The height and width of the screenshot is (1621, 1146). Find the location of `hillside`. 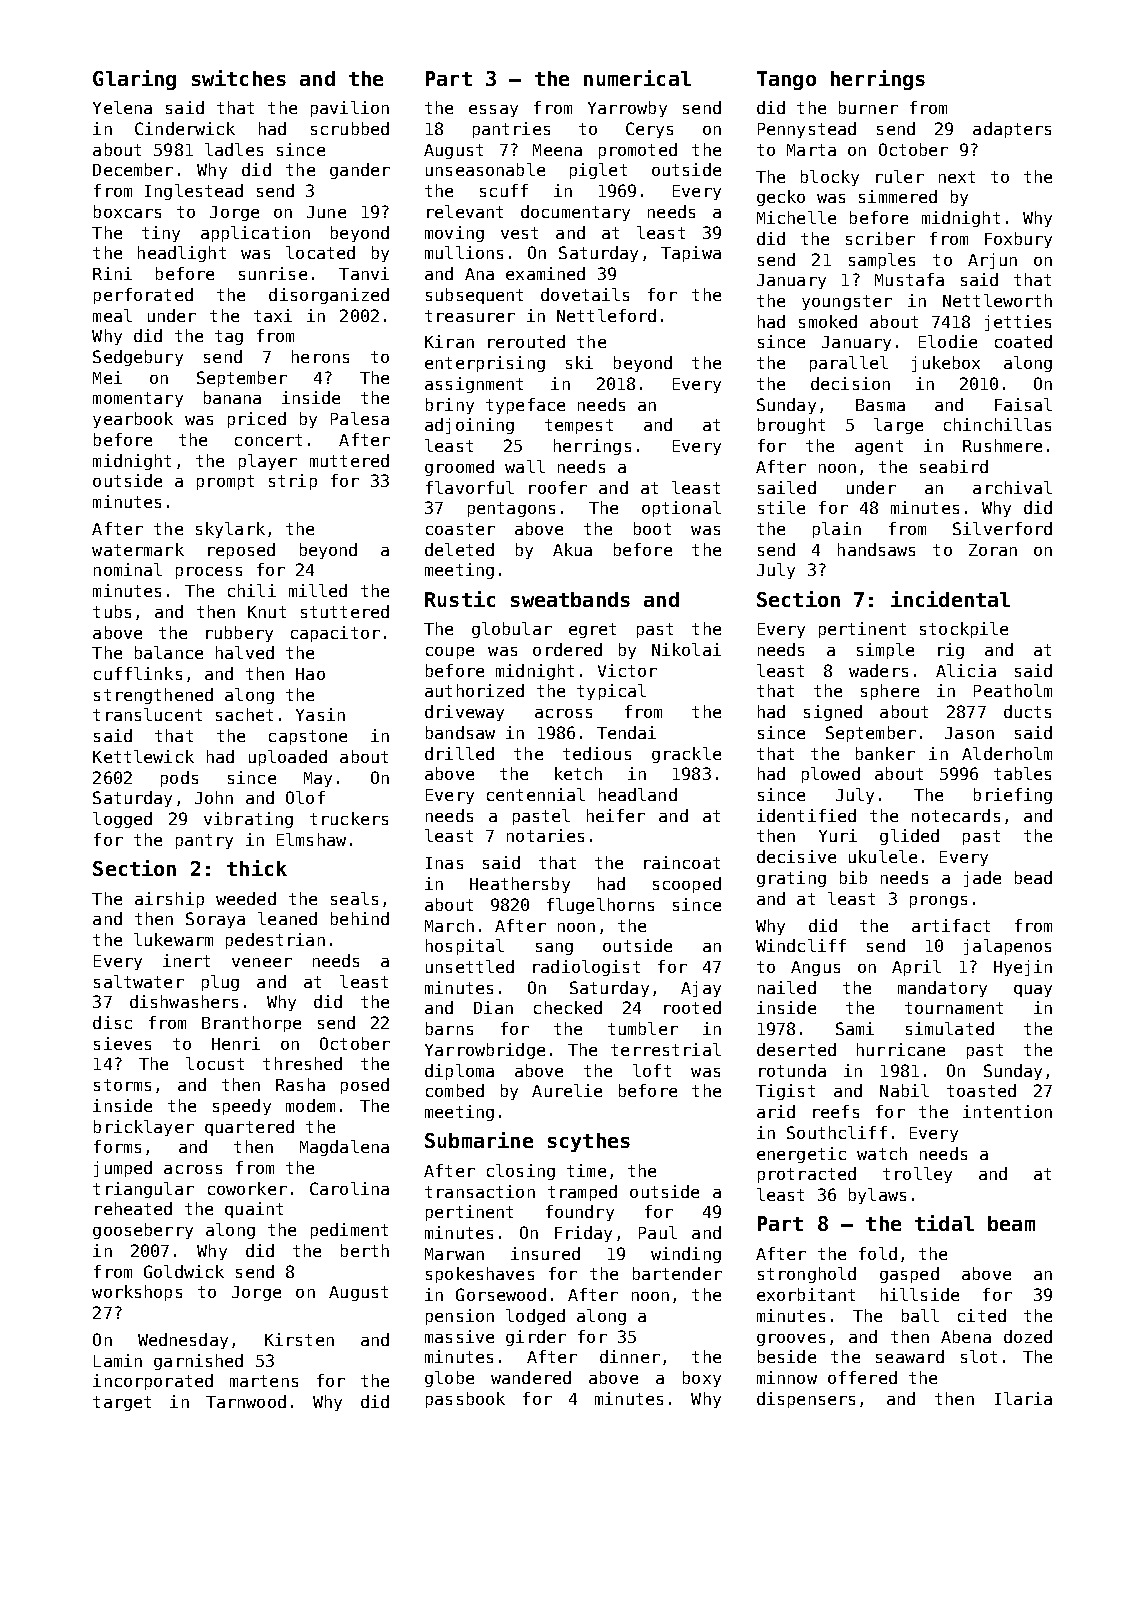

hillside is located at coordinates (920, 1294).
